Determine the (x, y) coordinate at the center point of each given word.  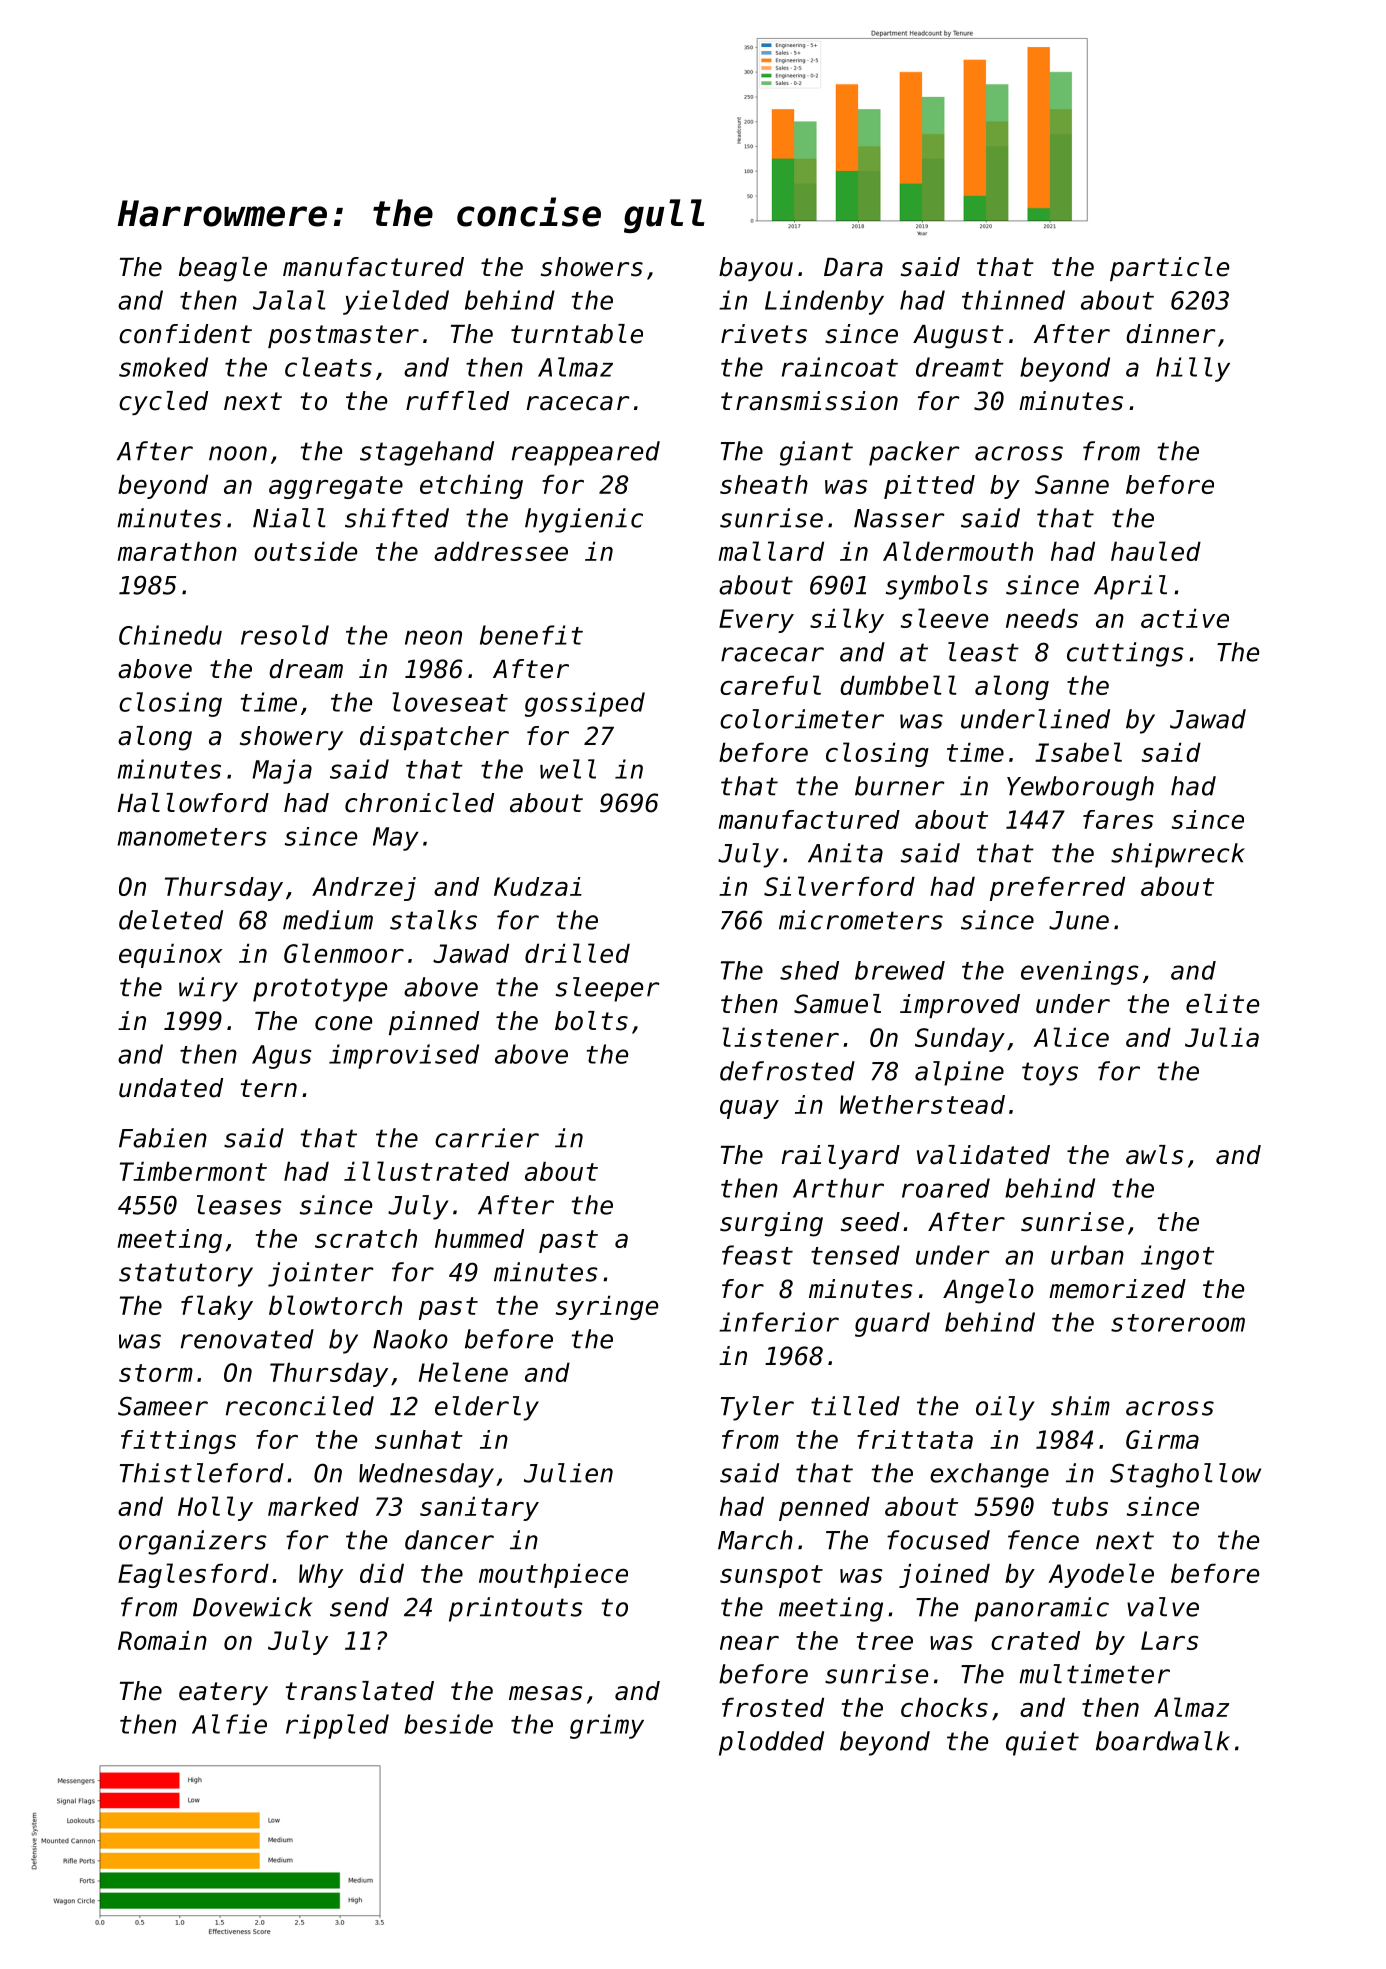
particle (1169, 269)
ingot (1177, 1257)
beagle (223, 269)
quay (749, 1109)
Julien (568, 1473)
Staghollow (1185, 1475)
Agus (282, 1057)
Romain (162, 1640)
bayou (756, 269)
